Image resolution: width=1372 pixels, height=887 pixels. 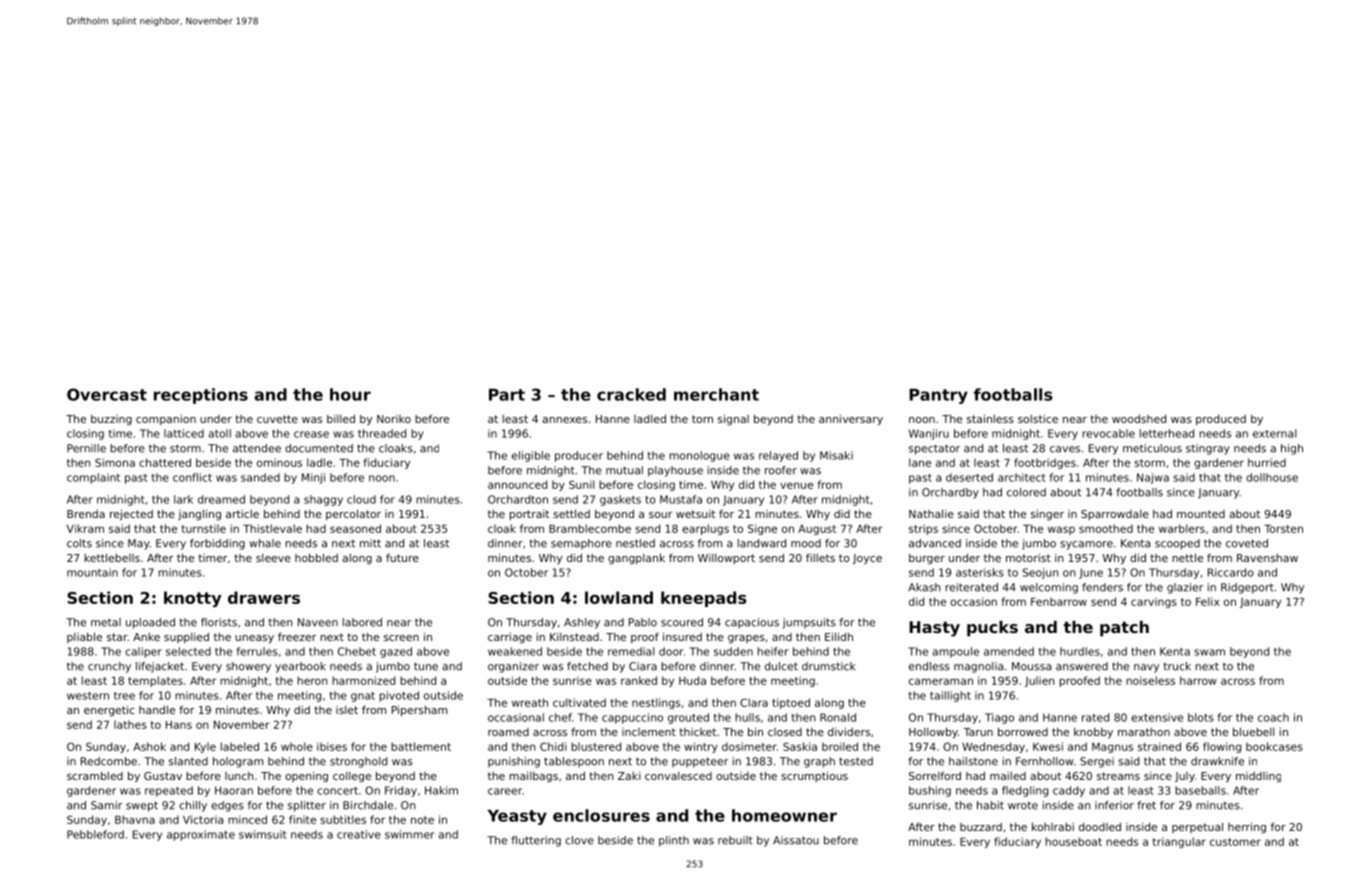 What do you see at coordinates (716, 394) in the document?
I see `merchant` at bounding box center [716, 394].
